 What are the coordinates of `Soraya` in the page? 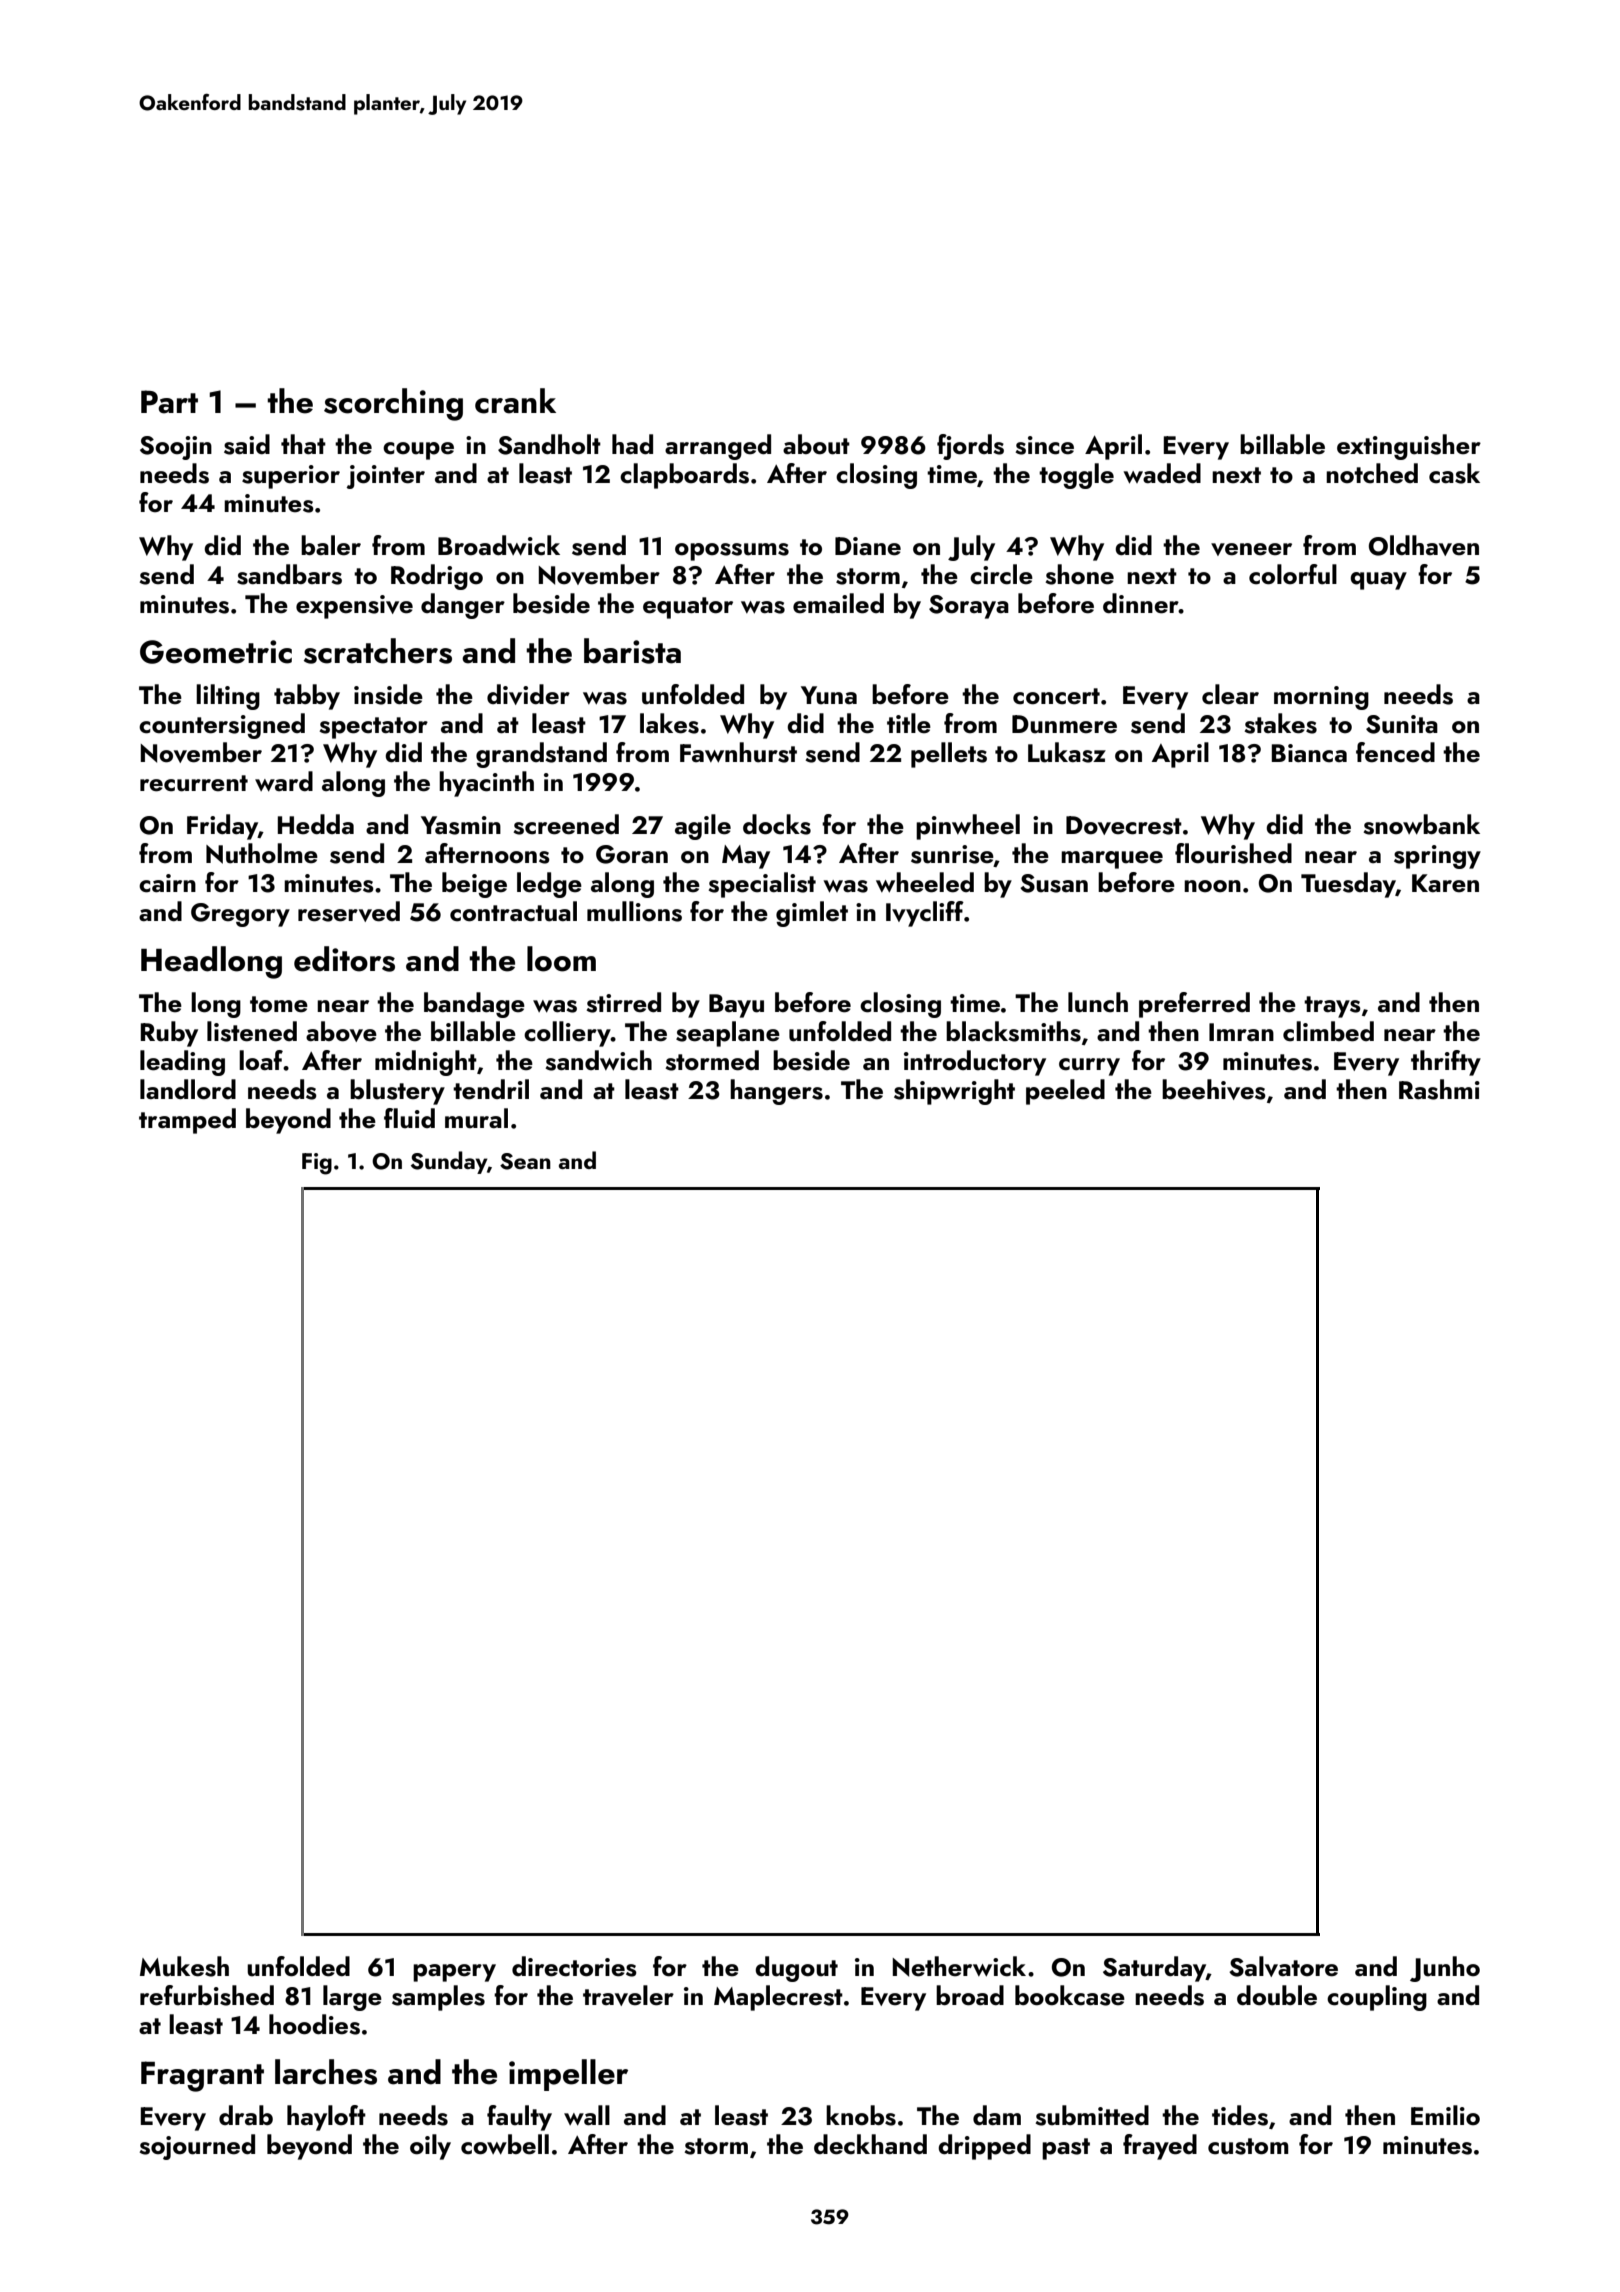 It's located at (969, 607).
